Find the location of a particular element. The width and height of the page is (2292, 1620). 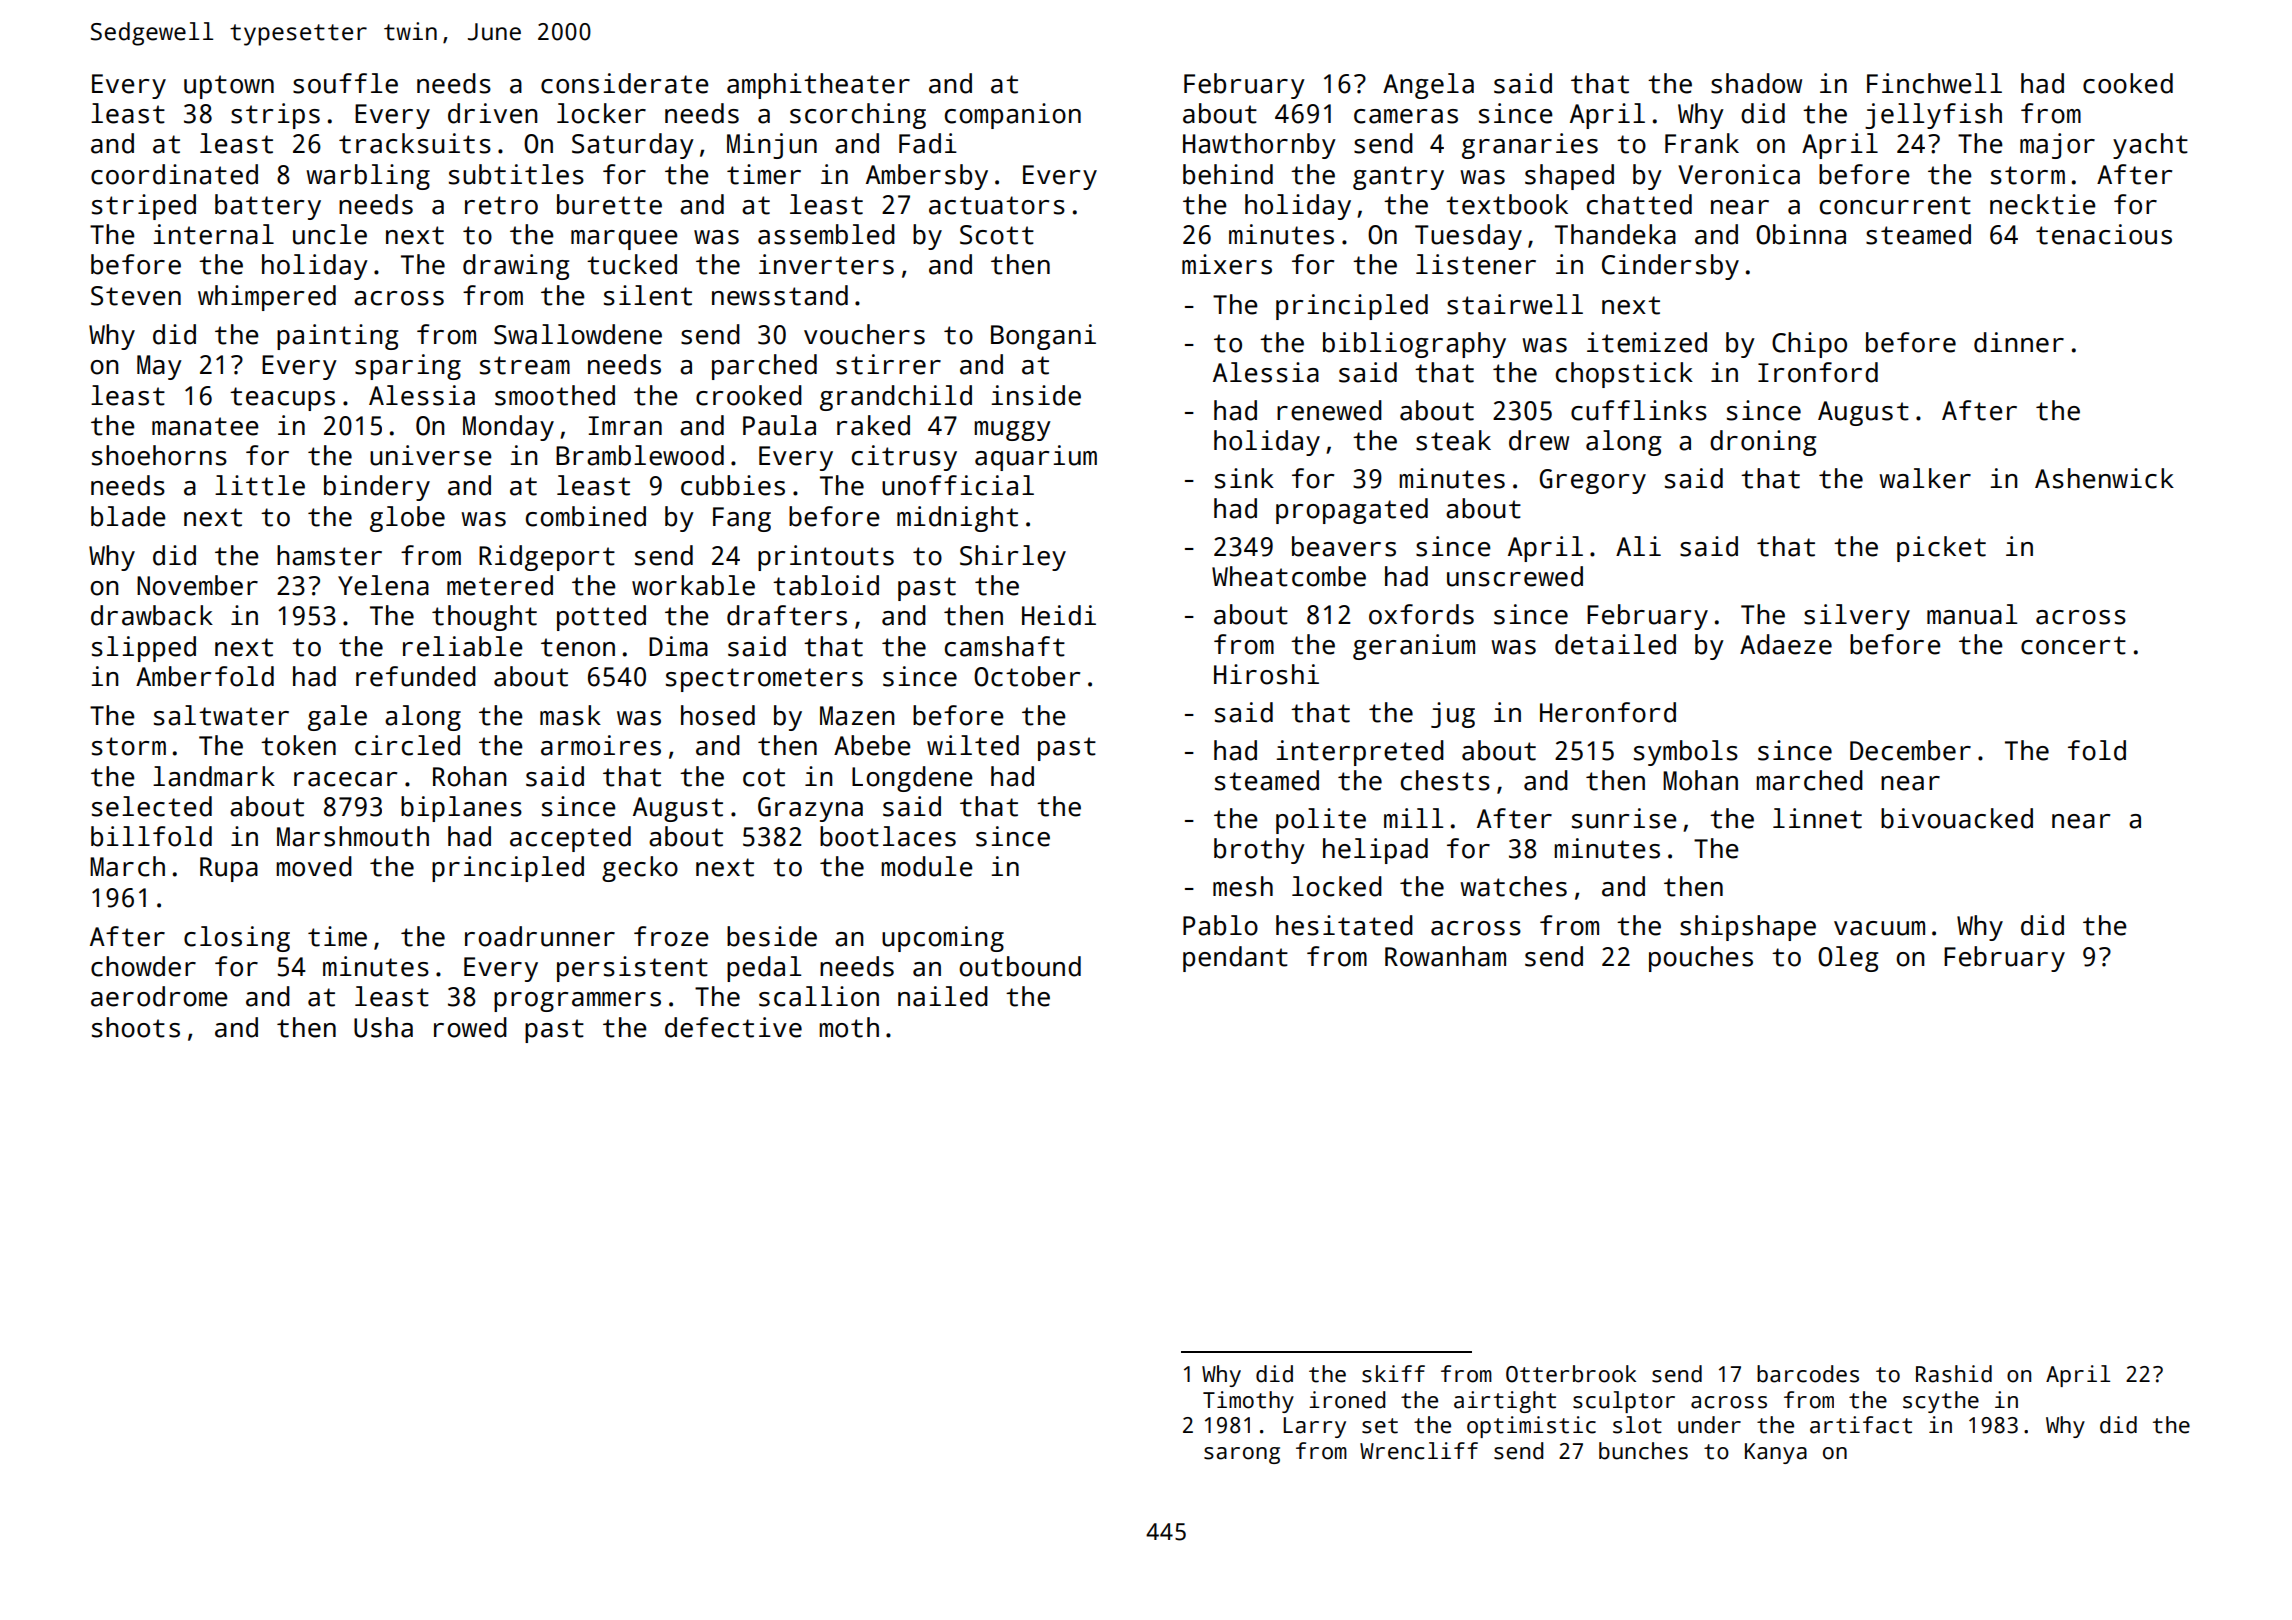

closing is located at coordinates (237, 939).
